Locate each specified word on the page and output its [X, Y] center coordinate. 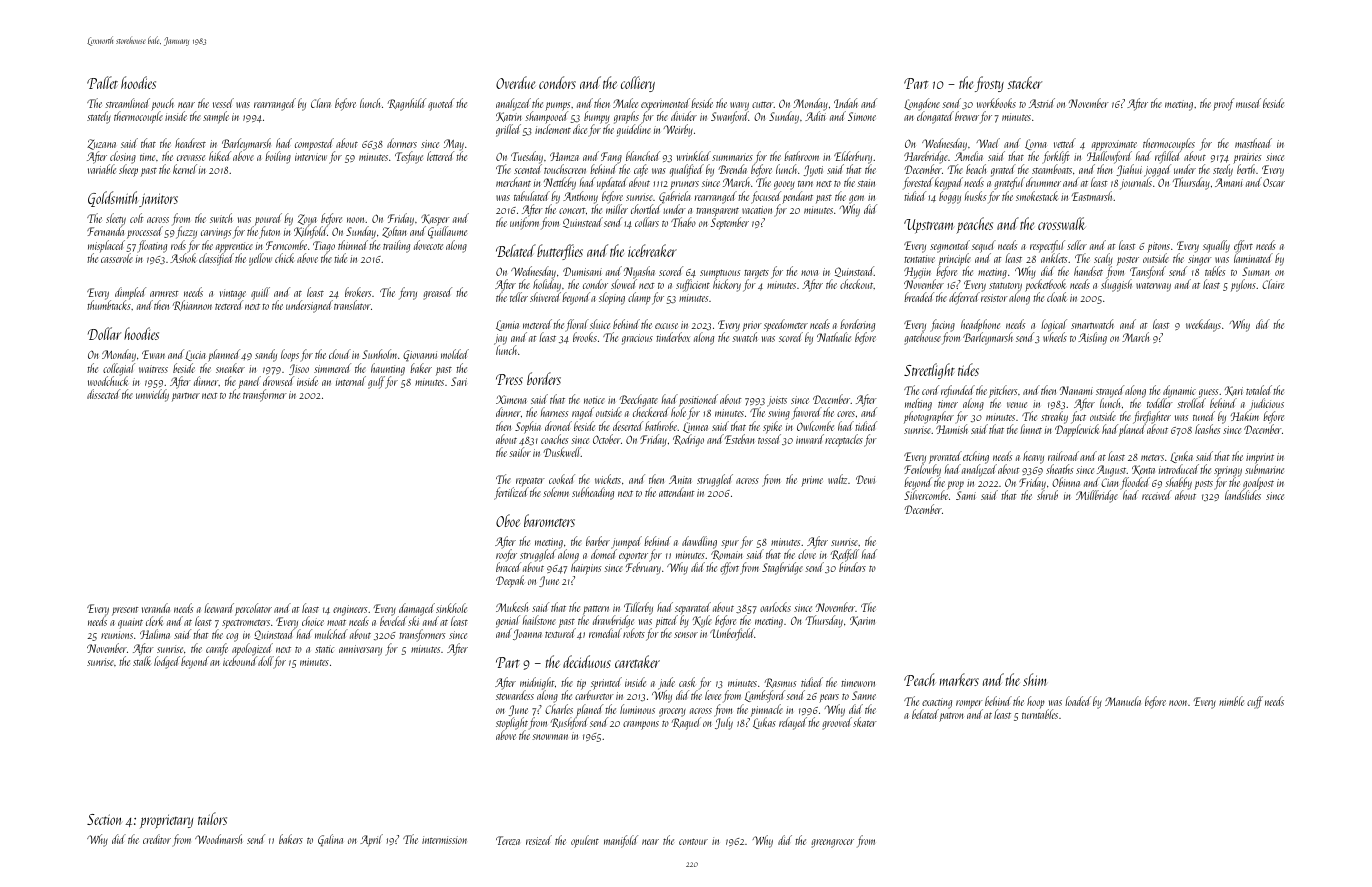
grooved [837, 723]
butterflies [560, 252]
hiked [220, 156]
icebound [240, 661]
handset [1088, 271]
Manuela [1123, 701]
